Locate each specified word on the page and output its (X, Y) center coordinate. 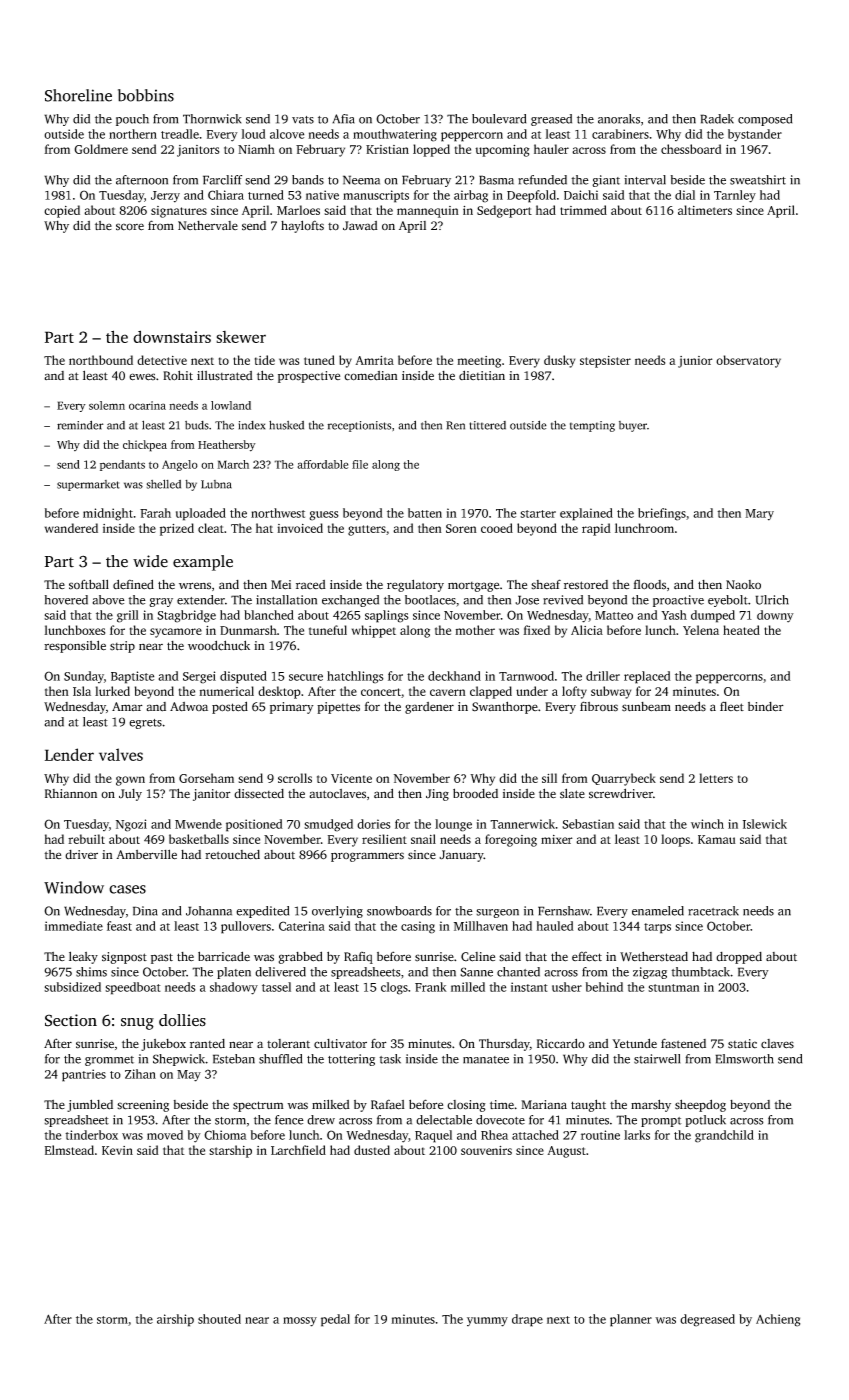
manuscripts (376, 196)
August (566, 1152)
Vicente (351, 778)
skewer (241, 337)
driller (603, 676)
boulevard (499, 119)
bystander (755, 135)
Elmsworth (744, 1059)
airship (175, 1320)
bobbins (146, 95)
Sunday (84, 677)
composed (765, 120)
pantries (84, 1075)
